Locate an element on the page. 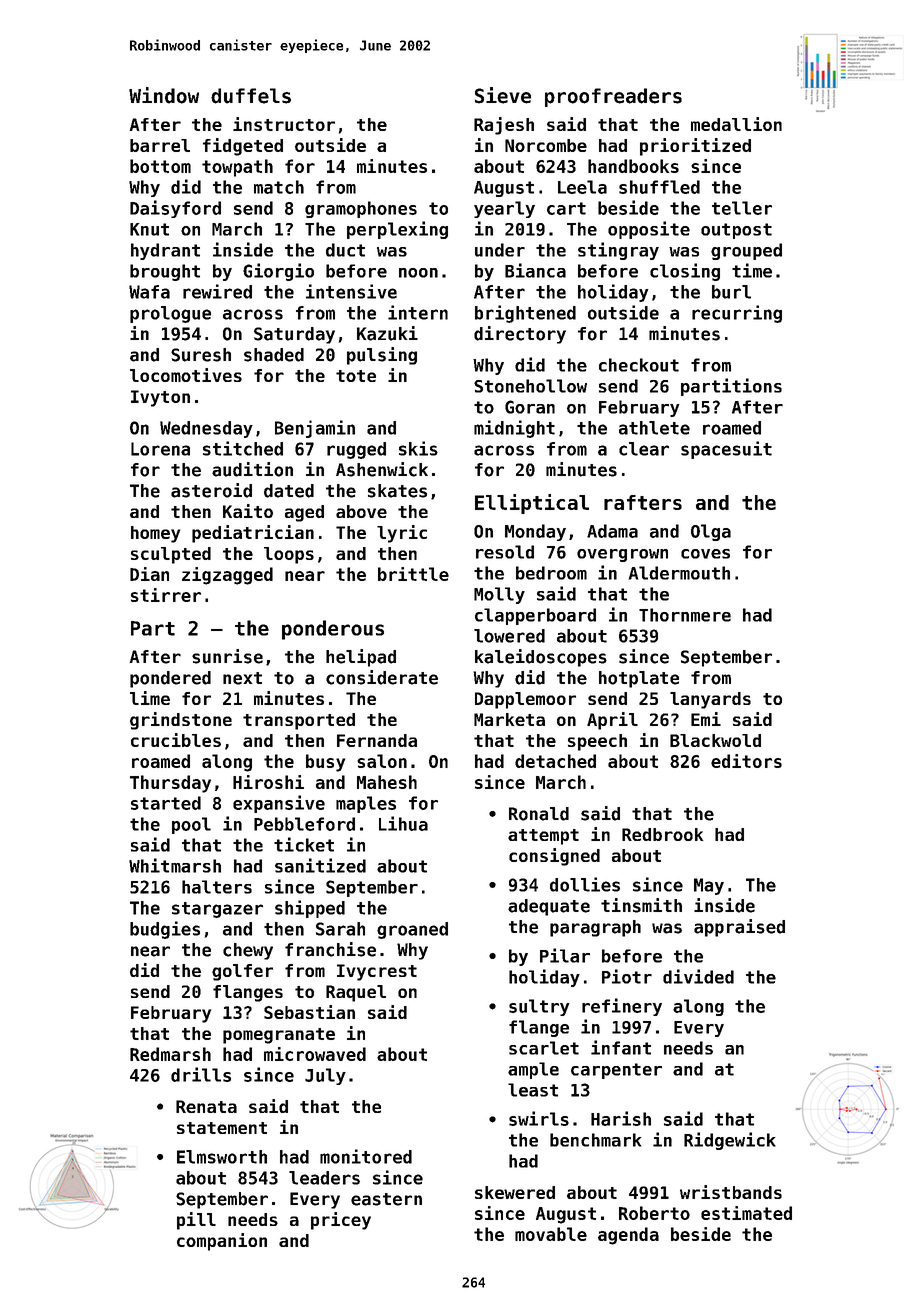 This page has width=924, height=1314. groaned is located at coordinates (412, 930).
